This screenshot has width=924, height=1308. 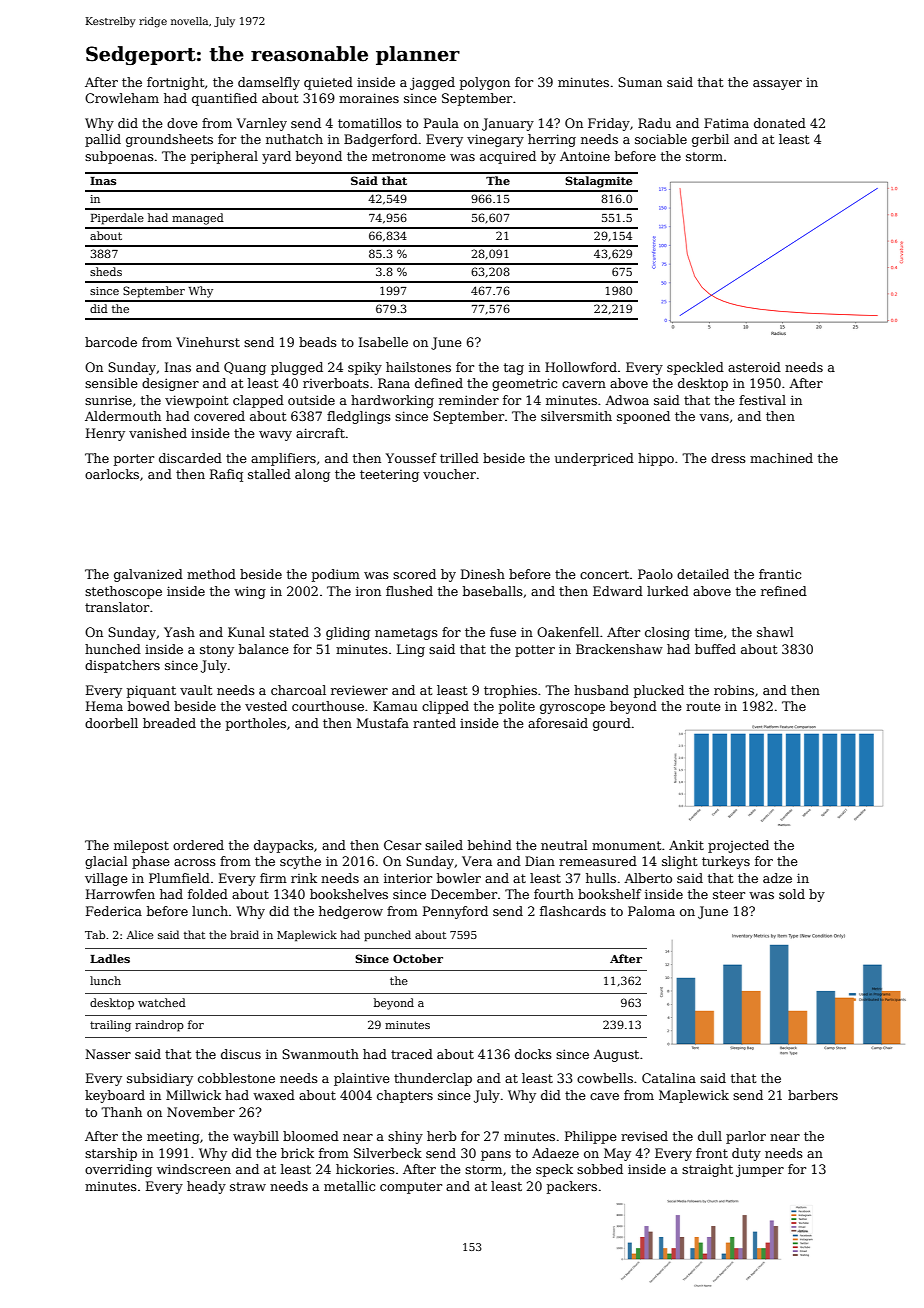 I want to click on braid, so click(x=244, y=934).
